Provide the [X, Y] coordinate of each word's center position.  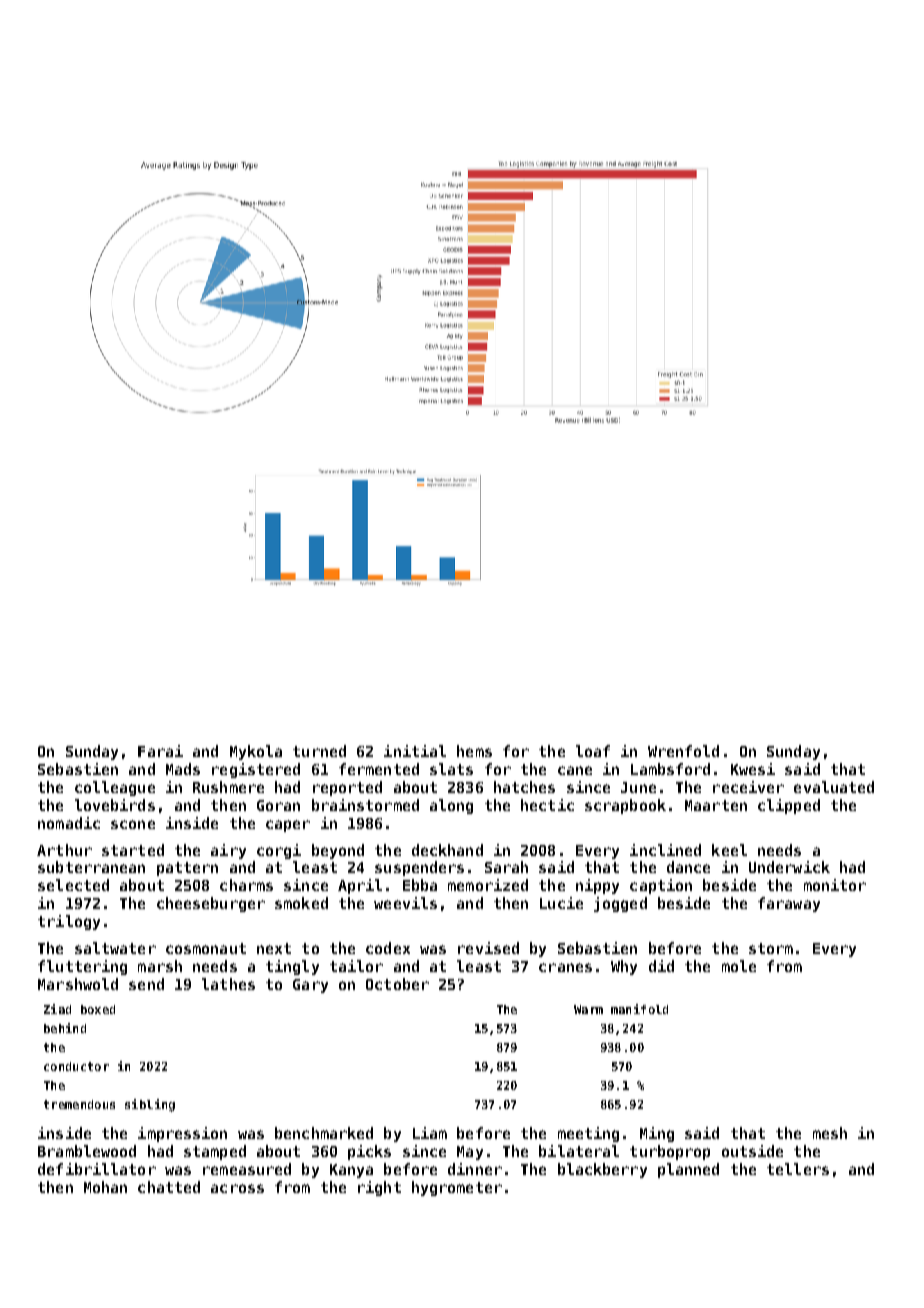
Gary [310, 986]
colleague [115, 788]
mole [739, 966]
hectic [547, 805]
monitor [835, 885]
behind [65, 1028]
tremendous [79, 1104]
